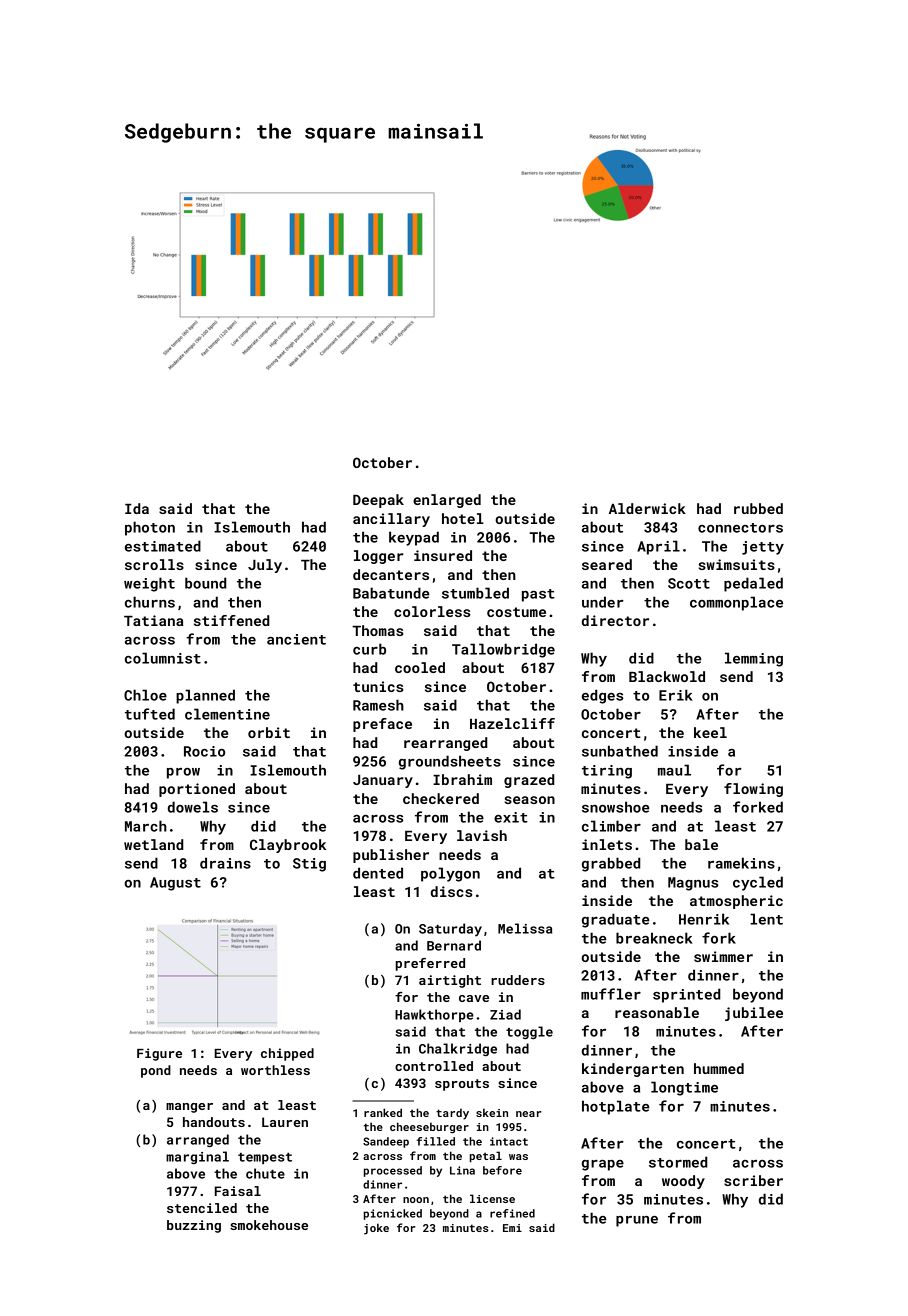 Image resolution: width=908 pixels, height=1316 pixels. What do you see at coordinates (704, 919) in the page?
I see `Henrik` at bounding box center [704, 919].
